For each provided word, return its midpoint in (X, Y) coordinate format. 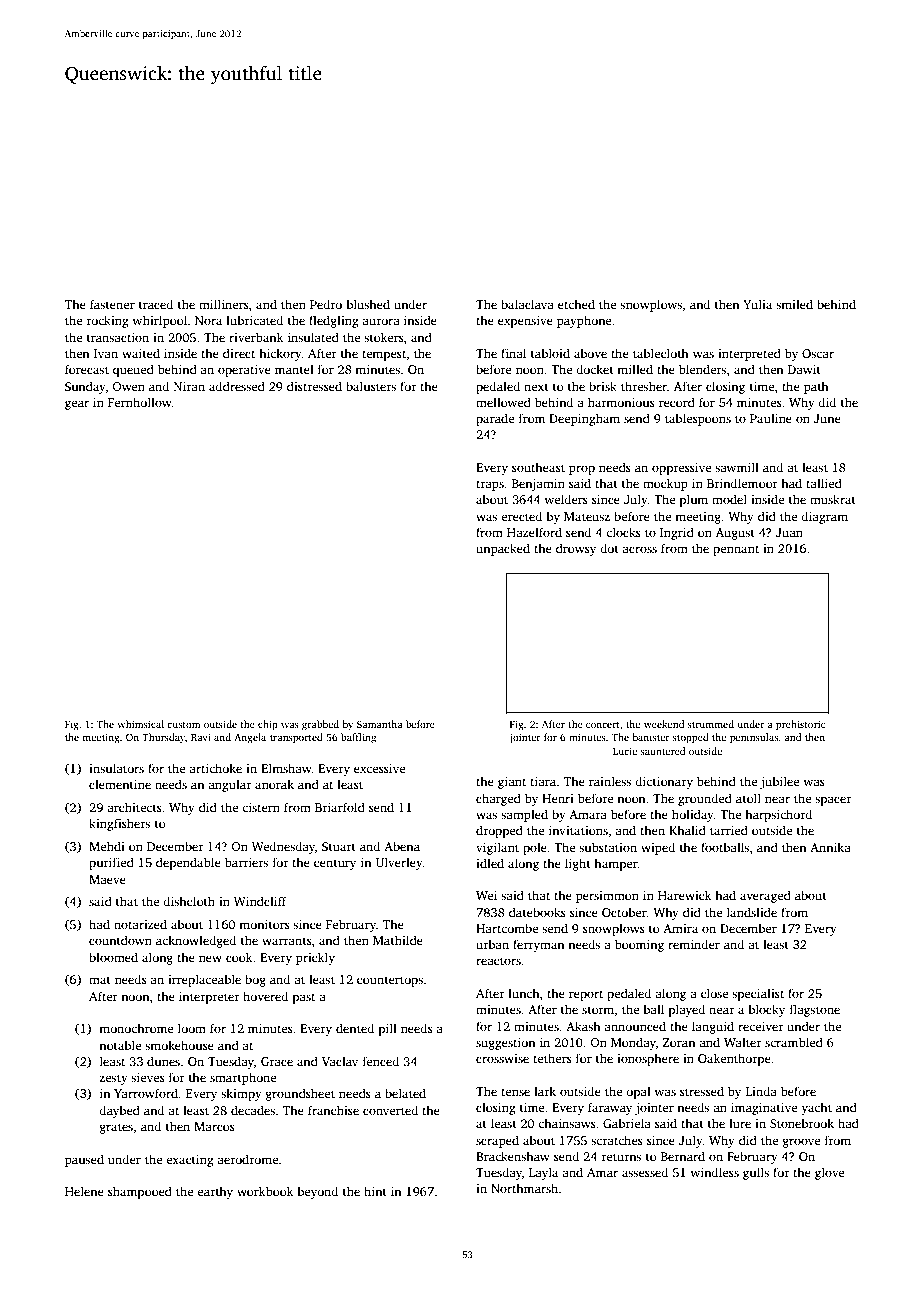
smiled (794, 304)
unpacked (503, 549)
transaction (118, 337)
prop (582, 470)
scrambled (794, 1042)
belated (405, 1093)
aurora (381, 321)
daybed (119, 1111)
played (687, 1010)
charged (498, 799)
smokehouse (179, 1045)
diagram (824, 517)
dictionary (664, 782)
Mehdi (107, 846)
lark (545, 1091)
